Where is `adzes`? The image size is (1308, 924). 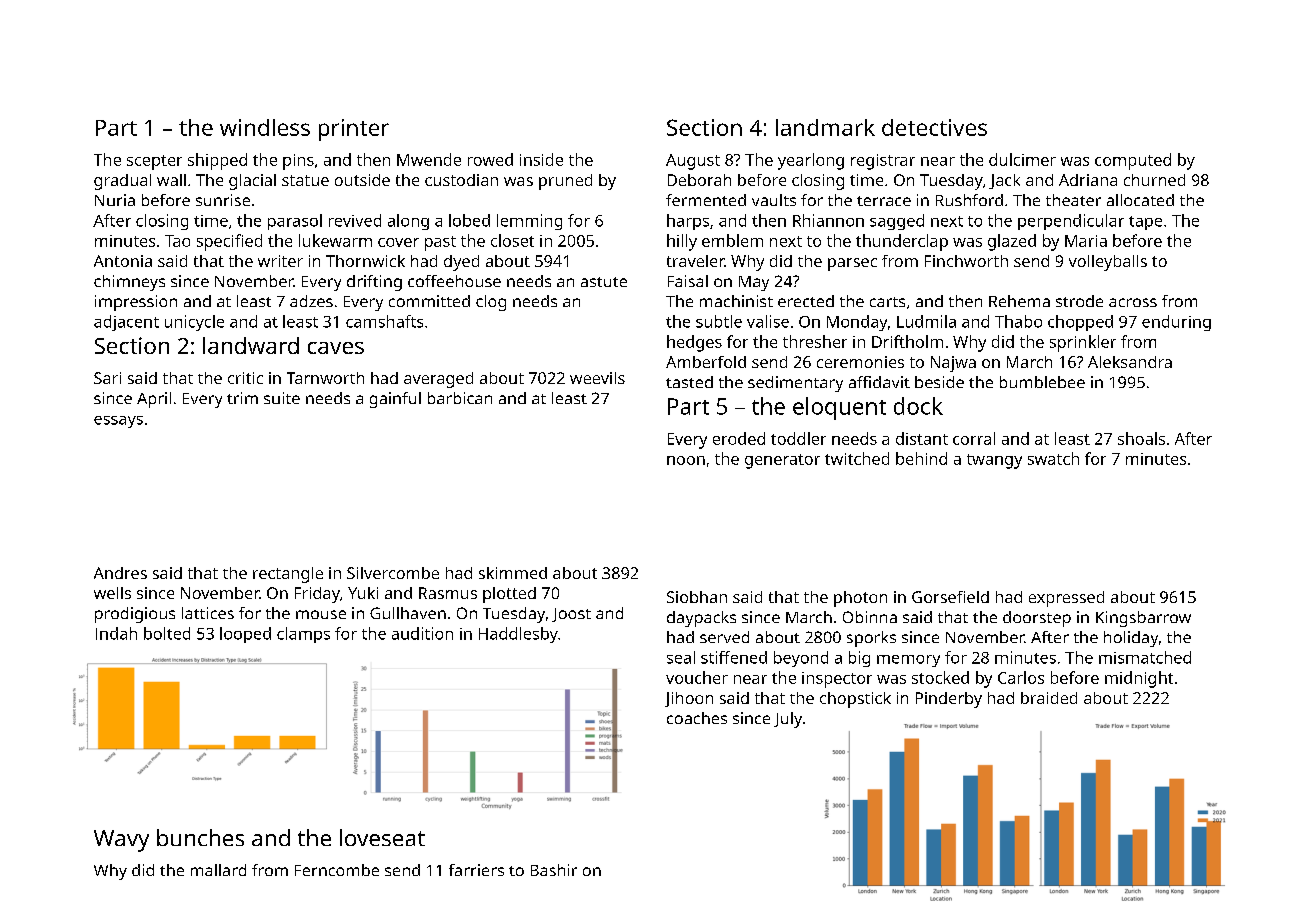
adzes is located at coordinates (311, 301).
